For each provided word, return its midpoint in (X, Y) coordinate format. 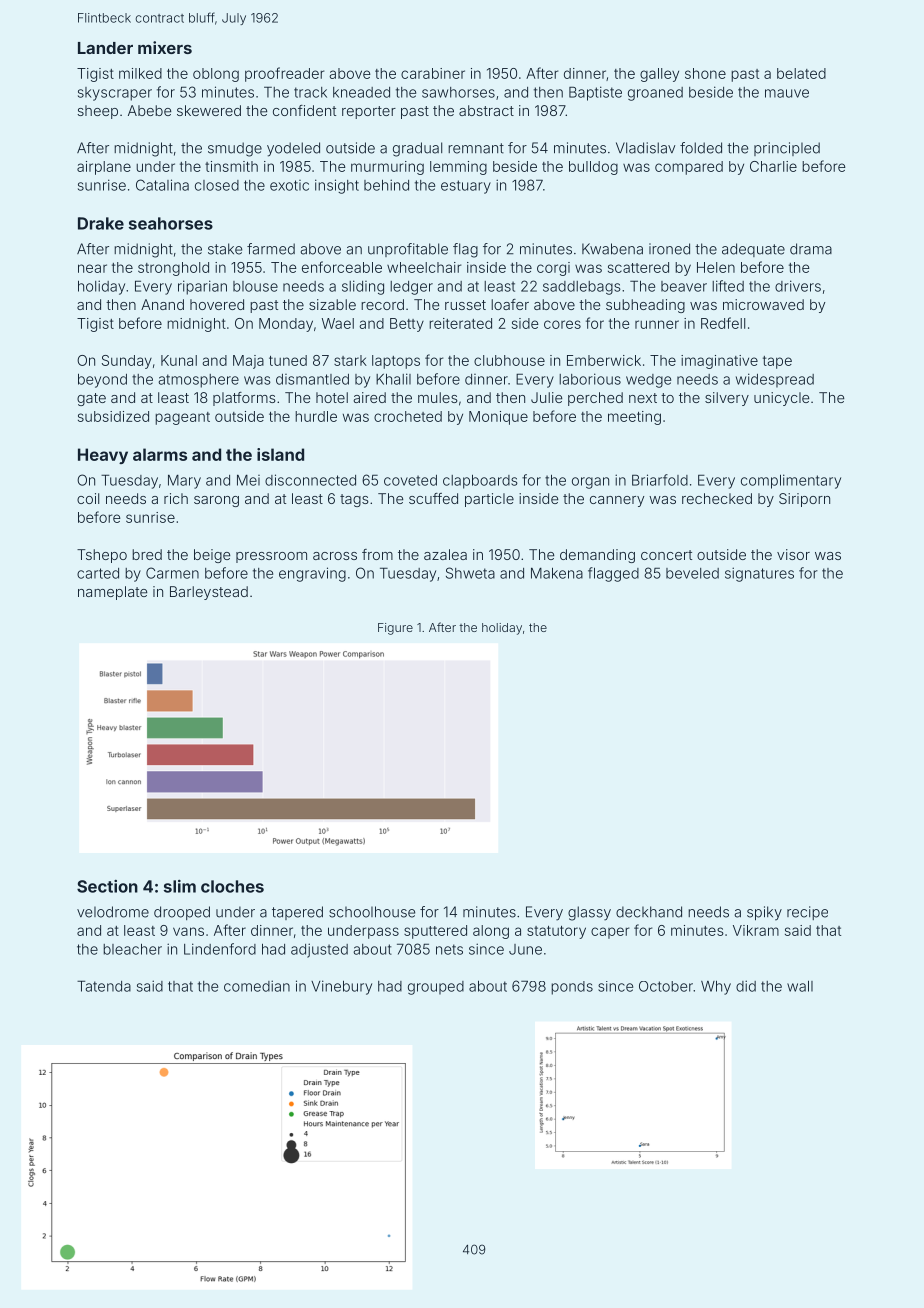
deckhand (649, 912)
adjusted (319, 950)
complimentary (791, 481)
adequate (753, 250)
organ (590, 483)
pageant (182, 418)
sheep (97, 112)
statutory (556, 932)
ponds (572, 988)
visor (793, 554)
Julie (546, 397)
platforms (244, 399)
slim (180, 886)
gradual (417, 149)
